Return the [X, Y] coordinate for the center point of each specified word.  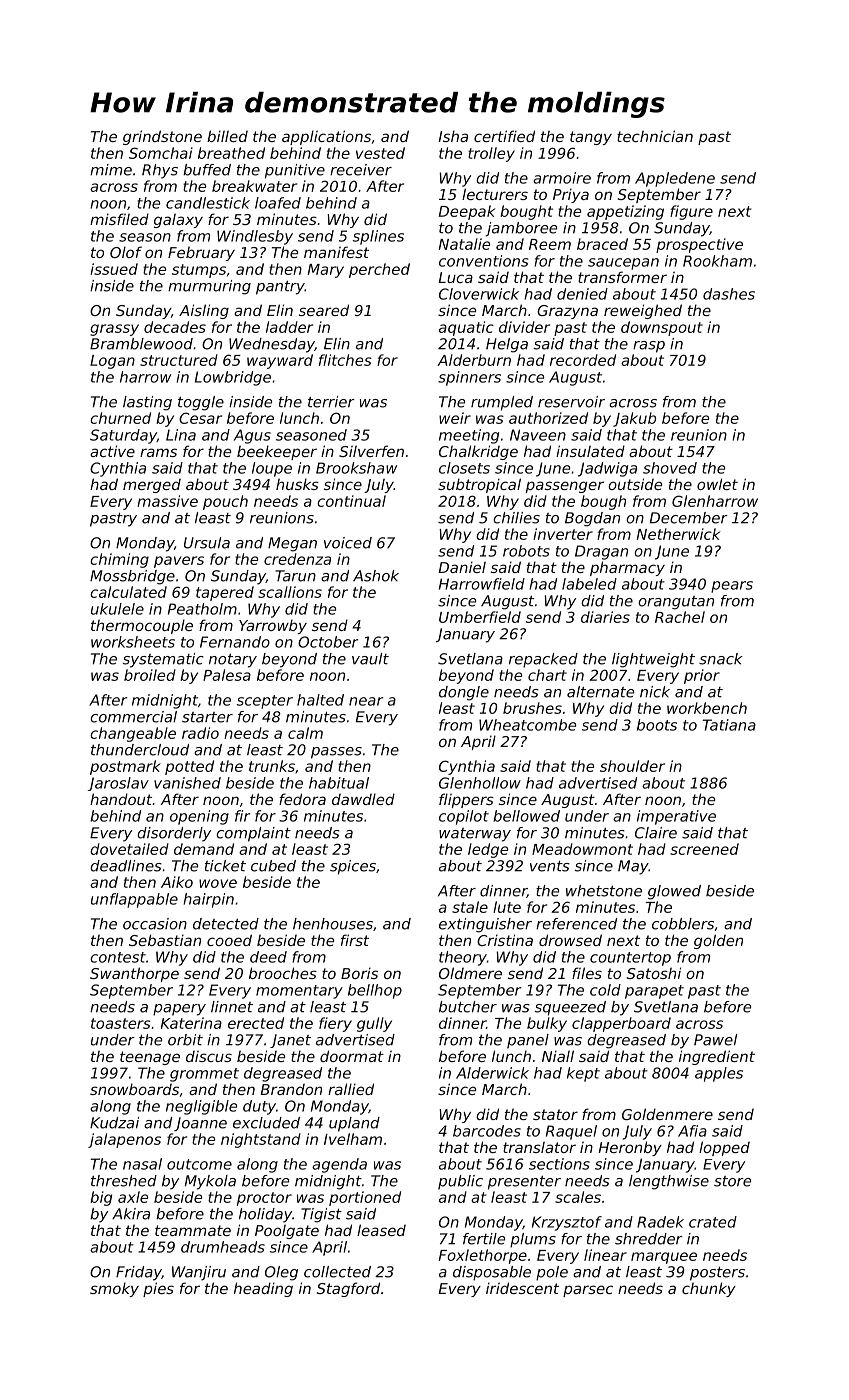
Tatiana [729, 725]
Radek [660, 1222]
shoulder [632, 766]
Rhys [160, 171]
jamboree [521, 229]
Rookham [717, 261]
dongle [464, 693]
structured [179, 360]
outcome [199, 1164]
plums [533, 1240]
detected [226, 924]
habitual [339, 783]
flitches [345, 360]
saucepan [623, 264]
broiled [150, 675]
